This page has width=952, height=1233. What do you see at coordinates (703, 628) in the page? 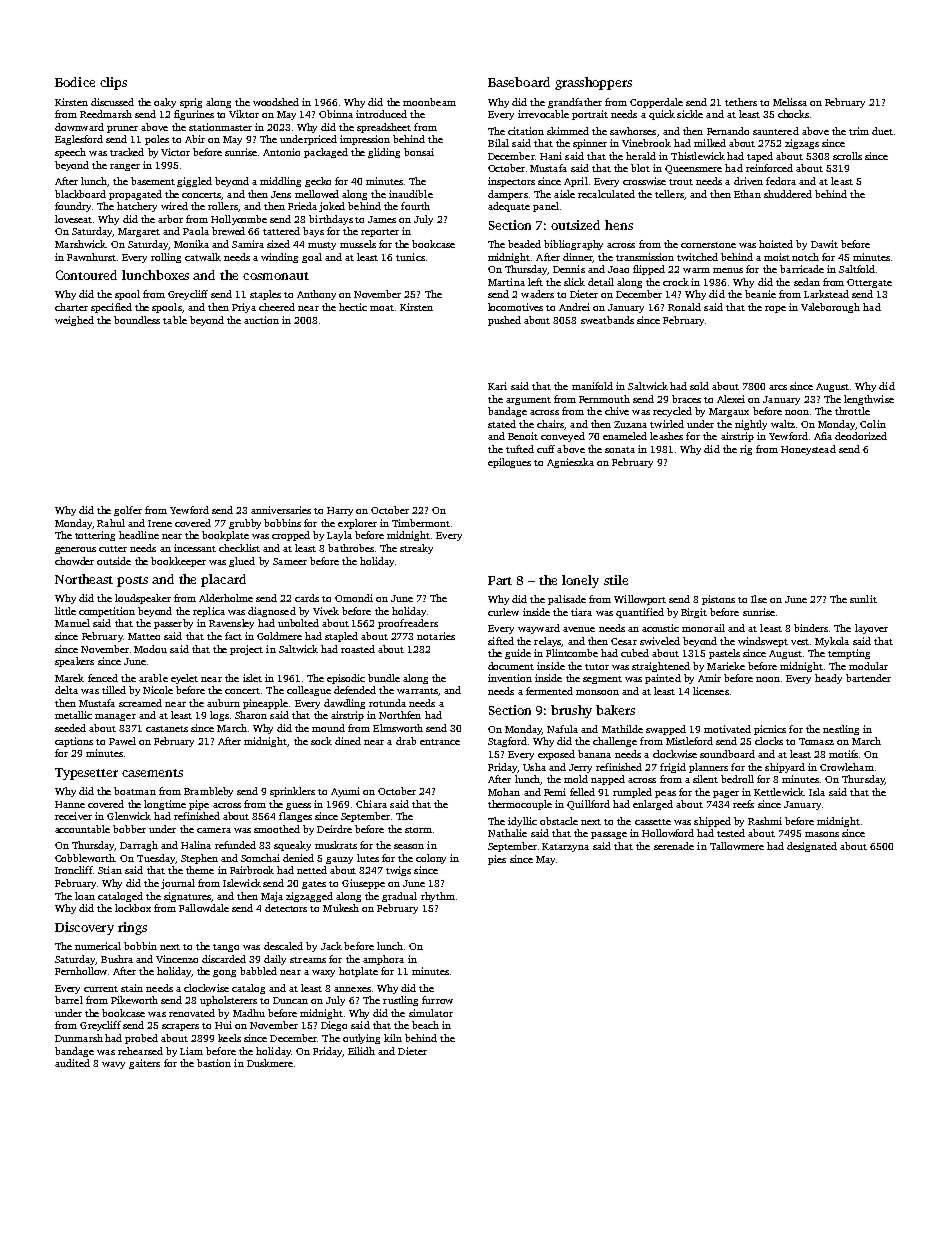
I see `monorail` at bounding box center [703, 628].
